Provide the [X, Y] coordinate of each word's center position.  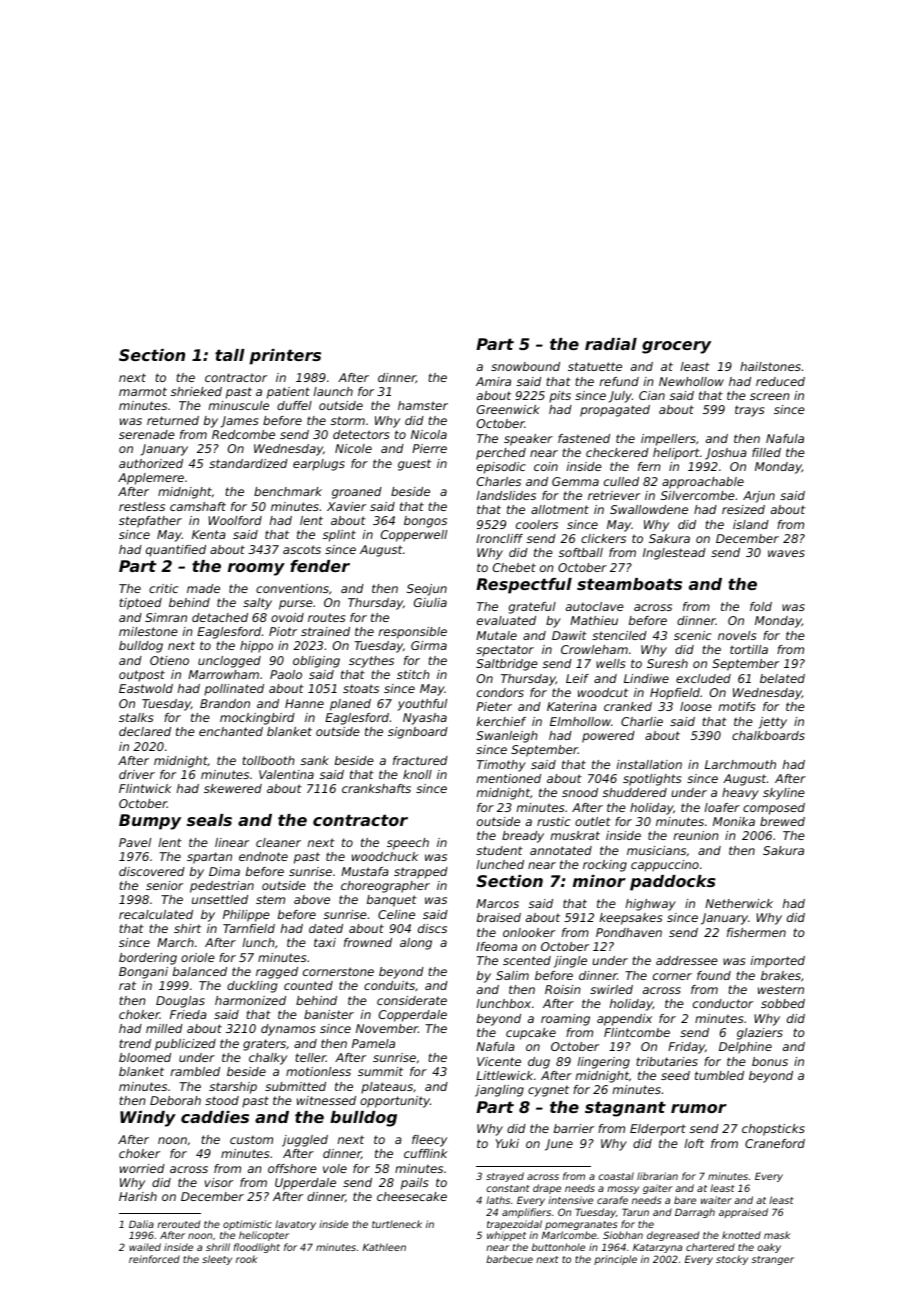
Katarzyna [657, 1248]
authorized [151, 463]
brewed [782, 821]
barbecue [509, 1259]
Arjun [759, 497]
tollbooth [268, 760]
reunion [696, 835]
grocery [676, 347]
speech [408, 844]
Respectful [524, 586]
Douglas [180, 1002]
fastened [584, 438]
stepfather [150, 522]
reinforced [154, 1259]
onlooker [529, 932]
